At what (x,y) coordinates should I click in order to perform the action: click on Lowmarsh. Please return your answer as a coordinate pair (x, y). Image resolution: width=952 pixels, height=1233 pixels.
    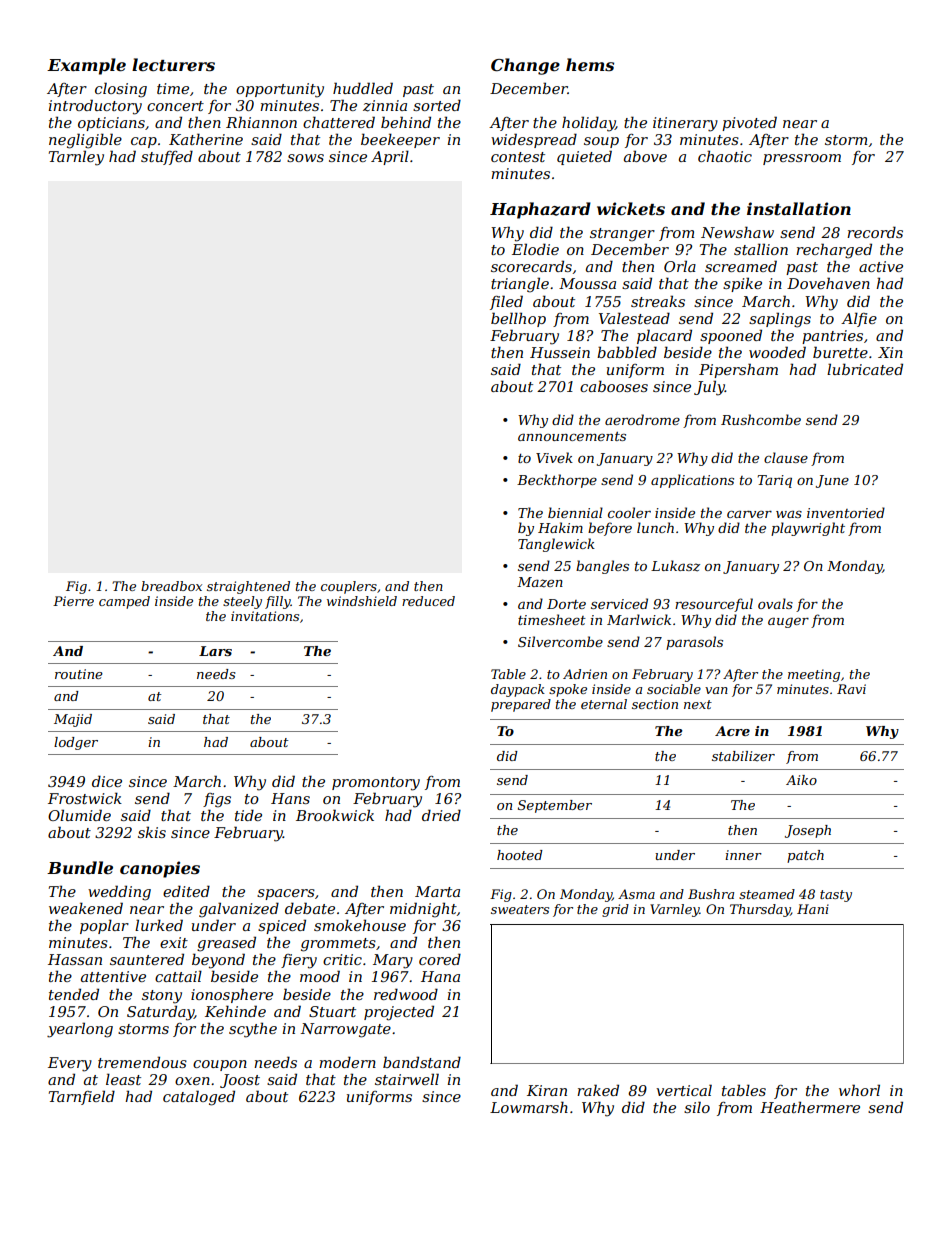
    Looking at the image, I should click on (529, 1107).
